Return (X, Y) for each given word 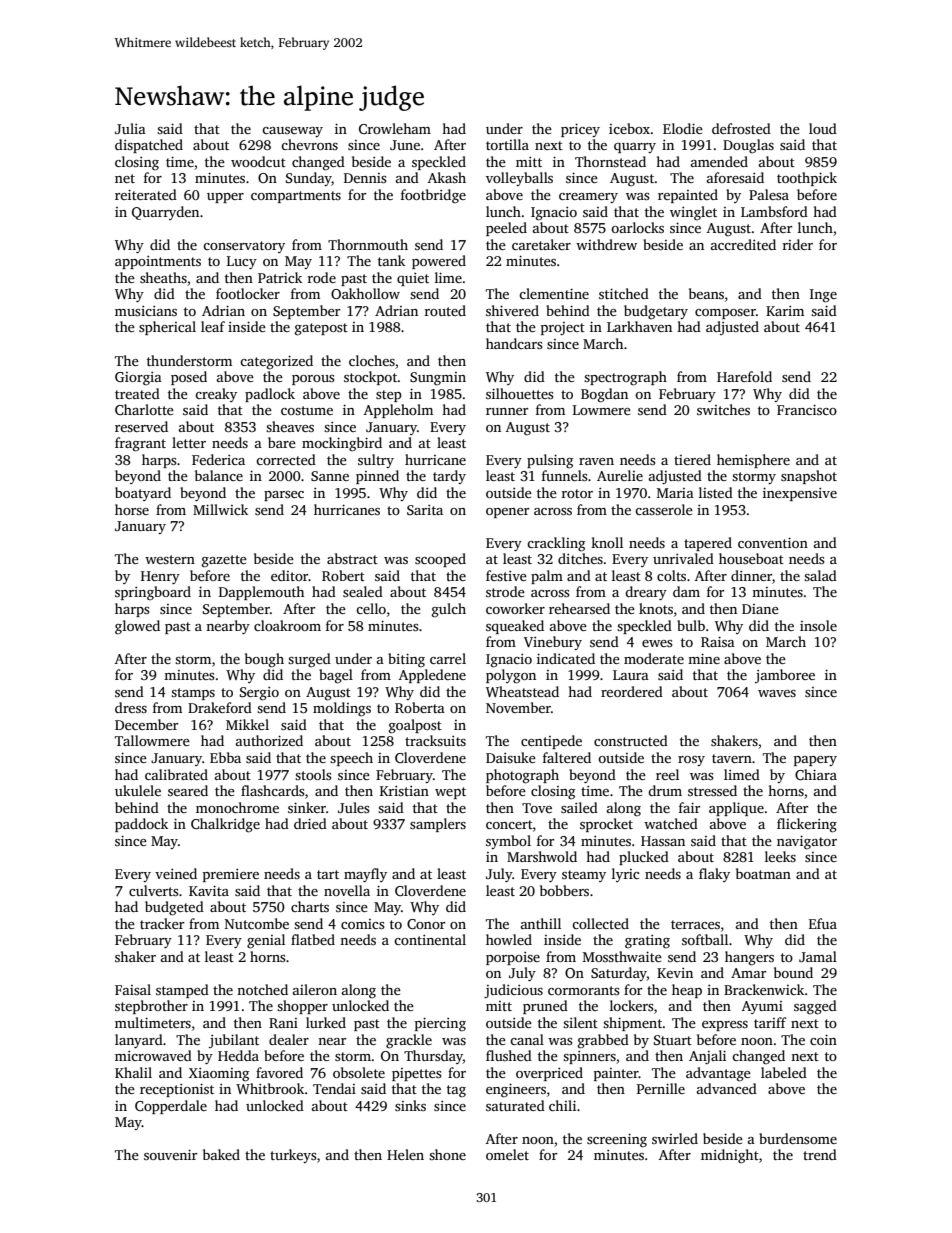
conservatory (244, 247)
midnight (730, 1156)
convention (773, 542)
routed (445, 310)
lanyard (139, 1041)
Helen (405, 1154)
